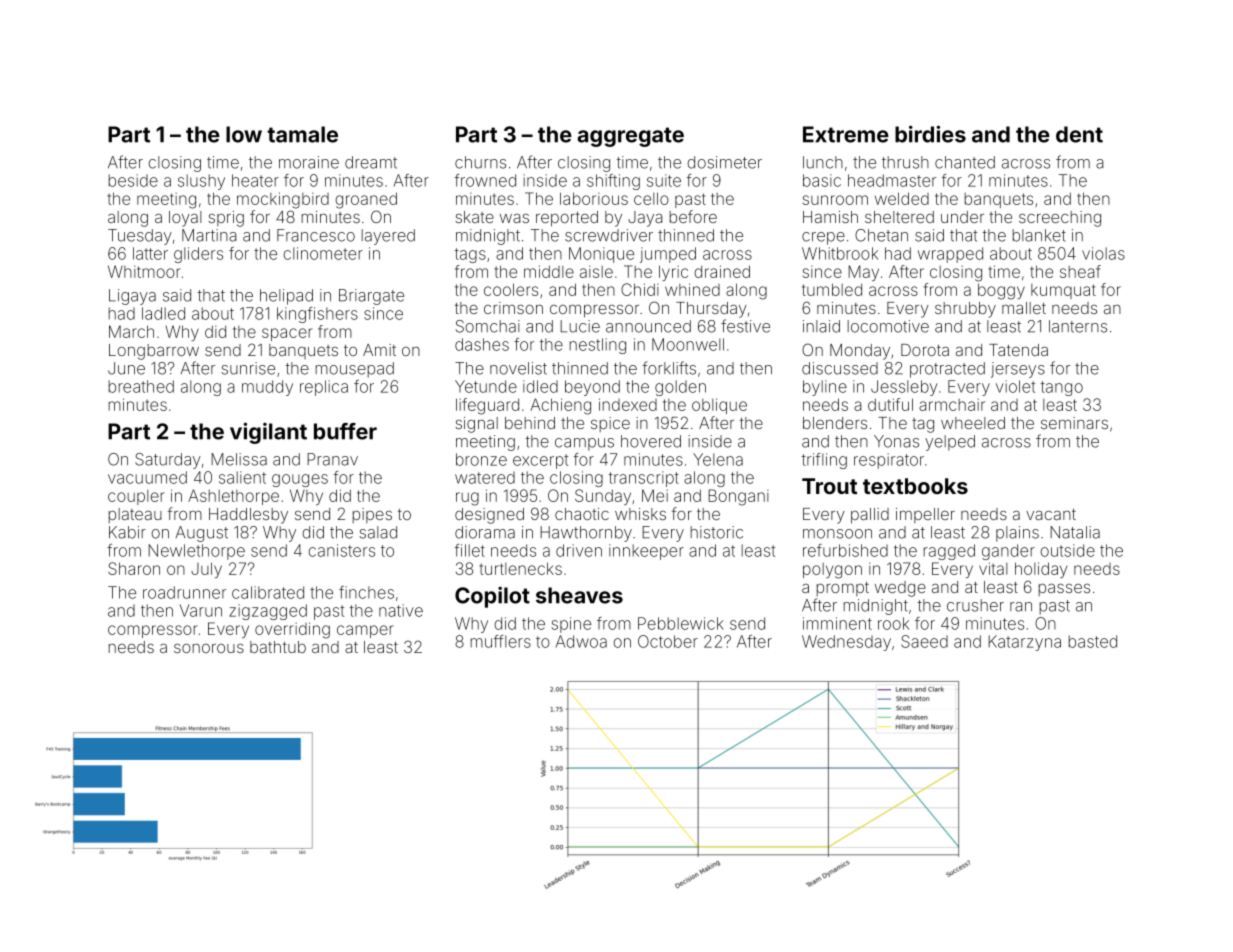 The height and width of the page is (952, 1233). I want to click on beside, so click(133, 180).
